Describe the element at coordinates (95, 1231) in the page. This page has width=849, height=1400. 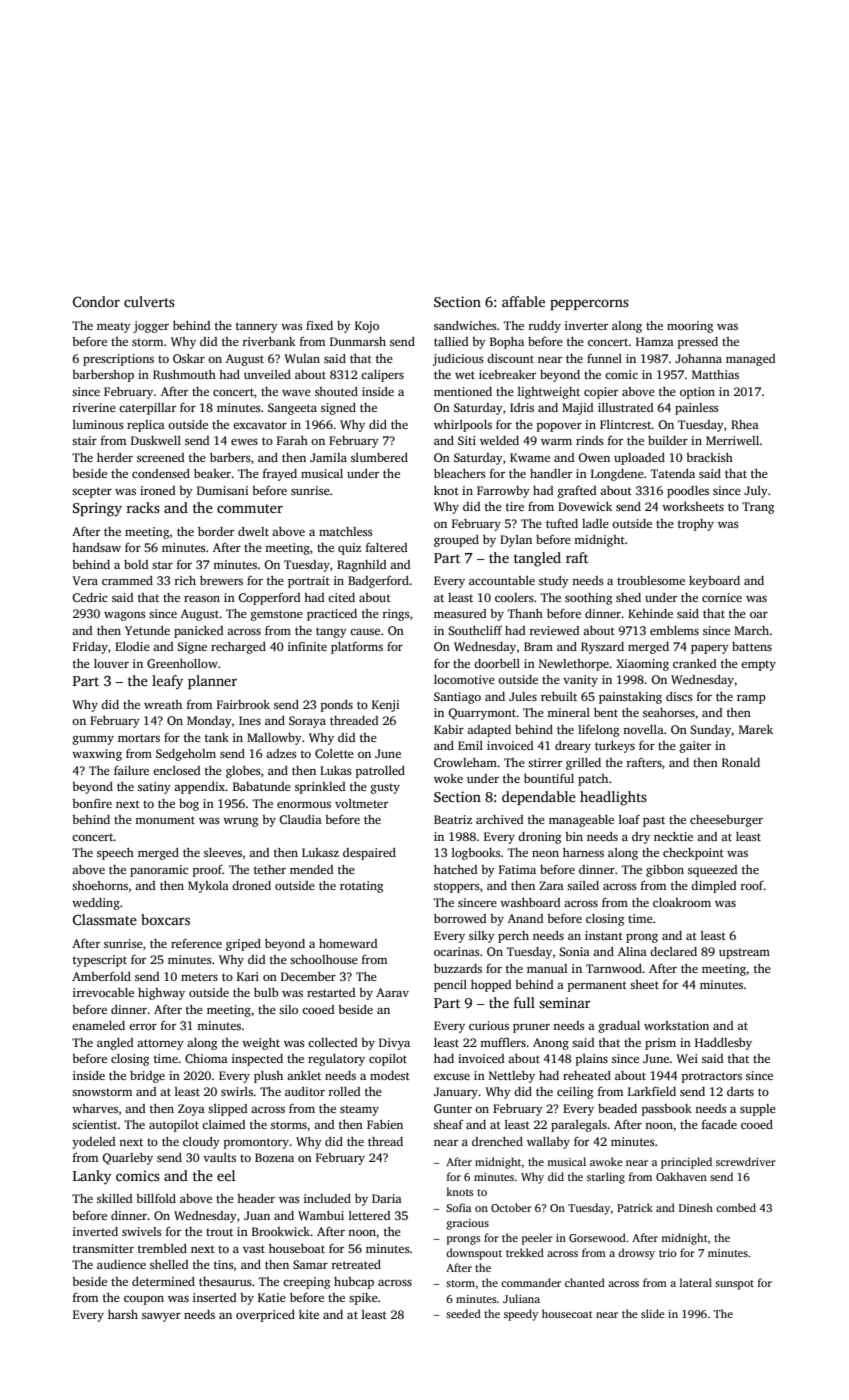
I see `inverted` at that location.
